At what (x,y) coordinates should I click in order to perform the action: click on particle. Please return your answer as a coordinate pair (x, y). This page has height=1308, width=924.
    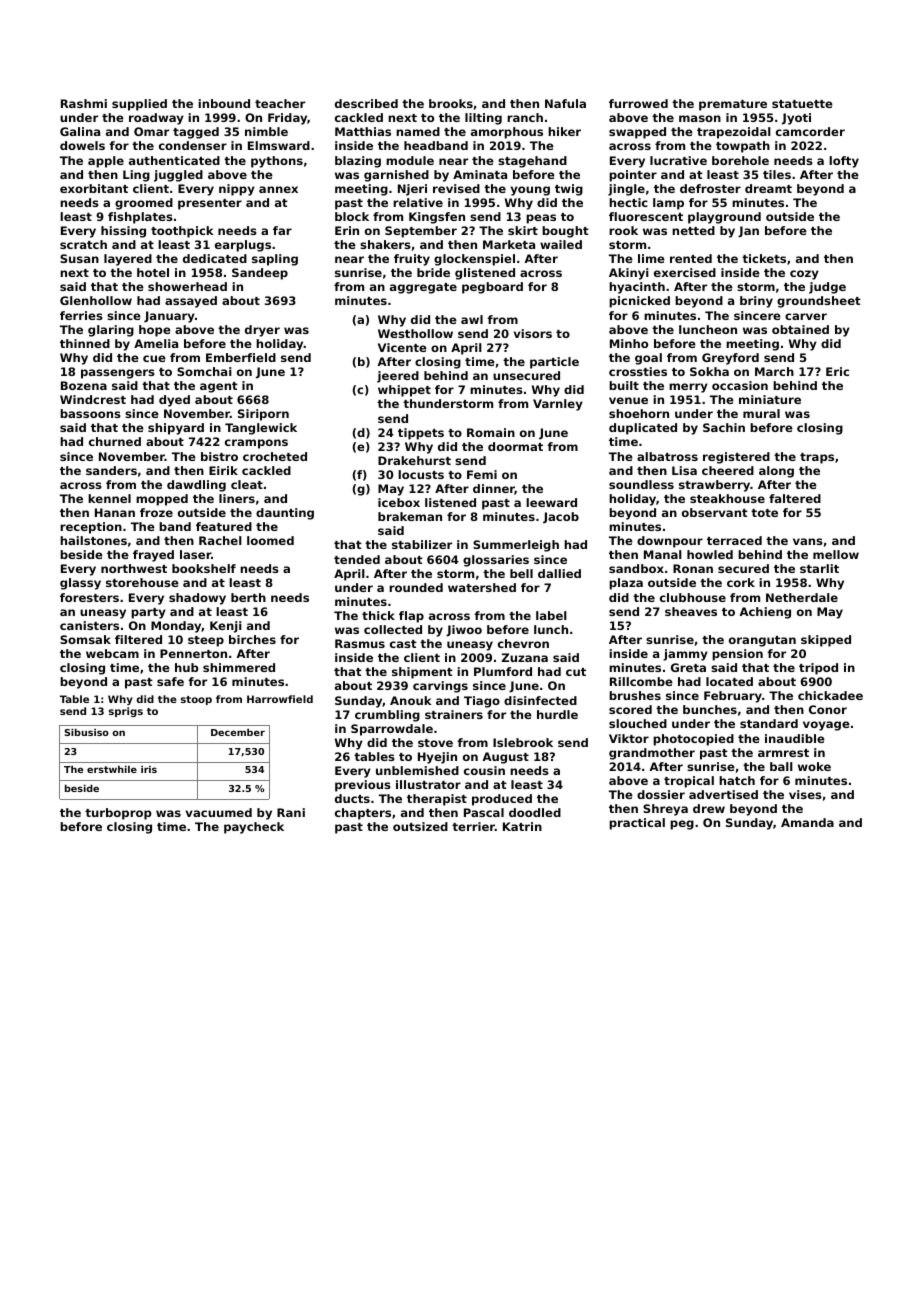
    Looking at the image, I should click on (554, 363).
